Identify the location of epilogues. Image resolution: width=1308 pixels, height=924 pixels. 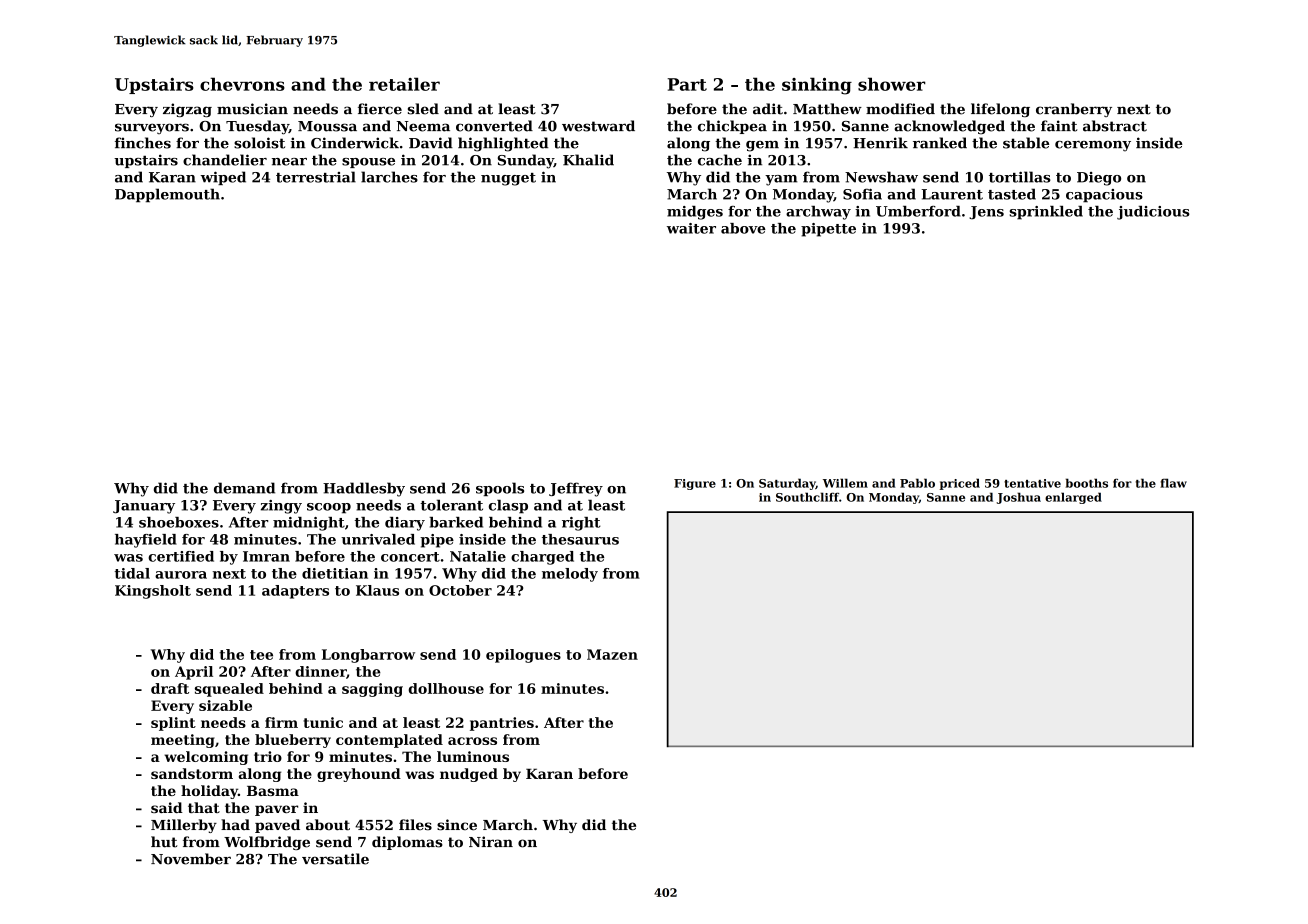
(523, 656).
